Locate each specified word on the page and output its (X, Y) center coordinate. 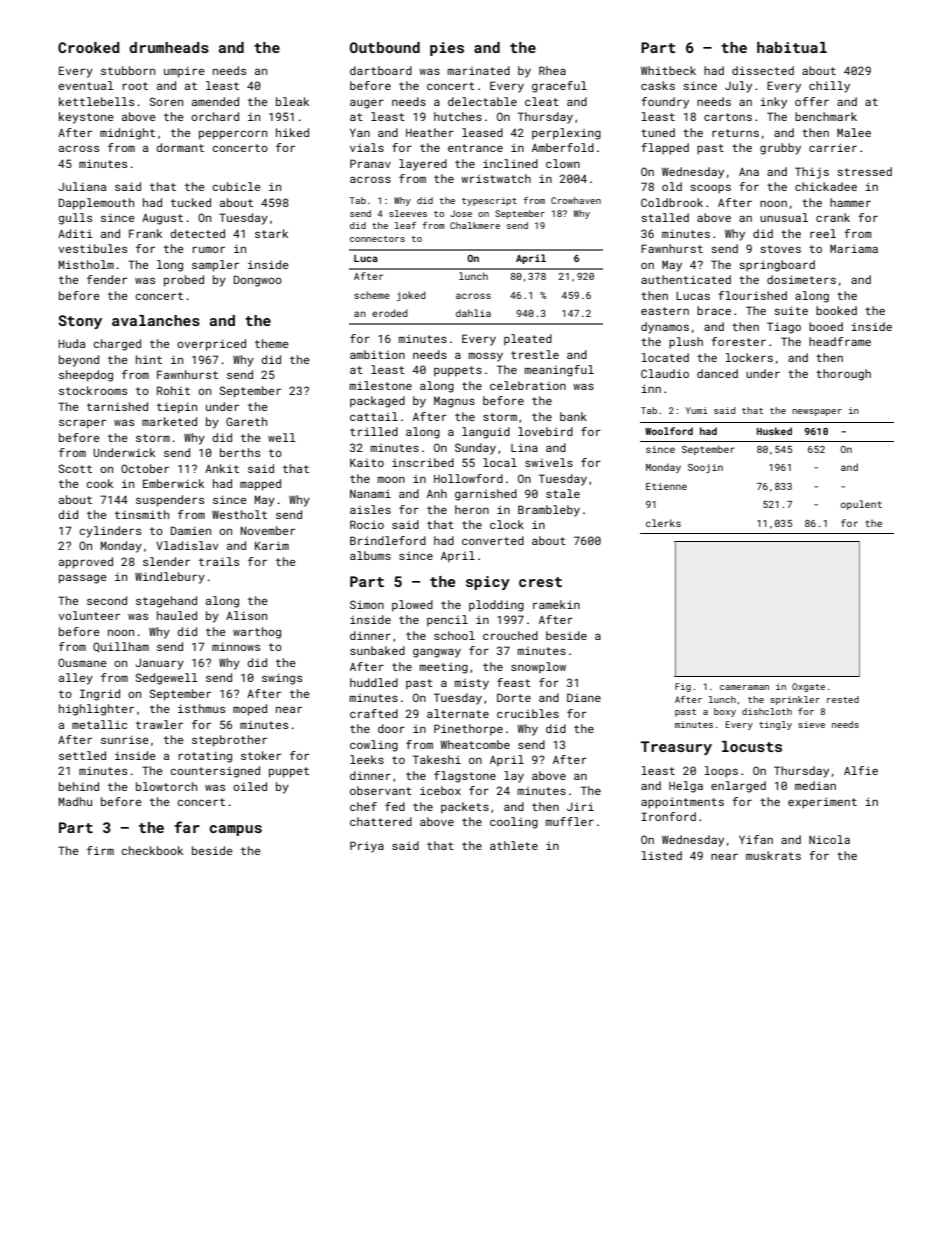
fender (107, 279)
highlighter (96, 710)
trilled (374, 431)
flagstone (465, 777)
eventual (86, 85)
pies (447, 49)
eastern (665, 311)
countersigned (215, 772)
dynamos (665, 328)
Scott (75, 468)
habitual (792, 47)
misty (472, 684)
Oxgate (808, 687)
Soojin (705, 468)
